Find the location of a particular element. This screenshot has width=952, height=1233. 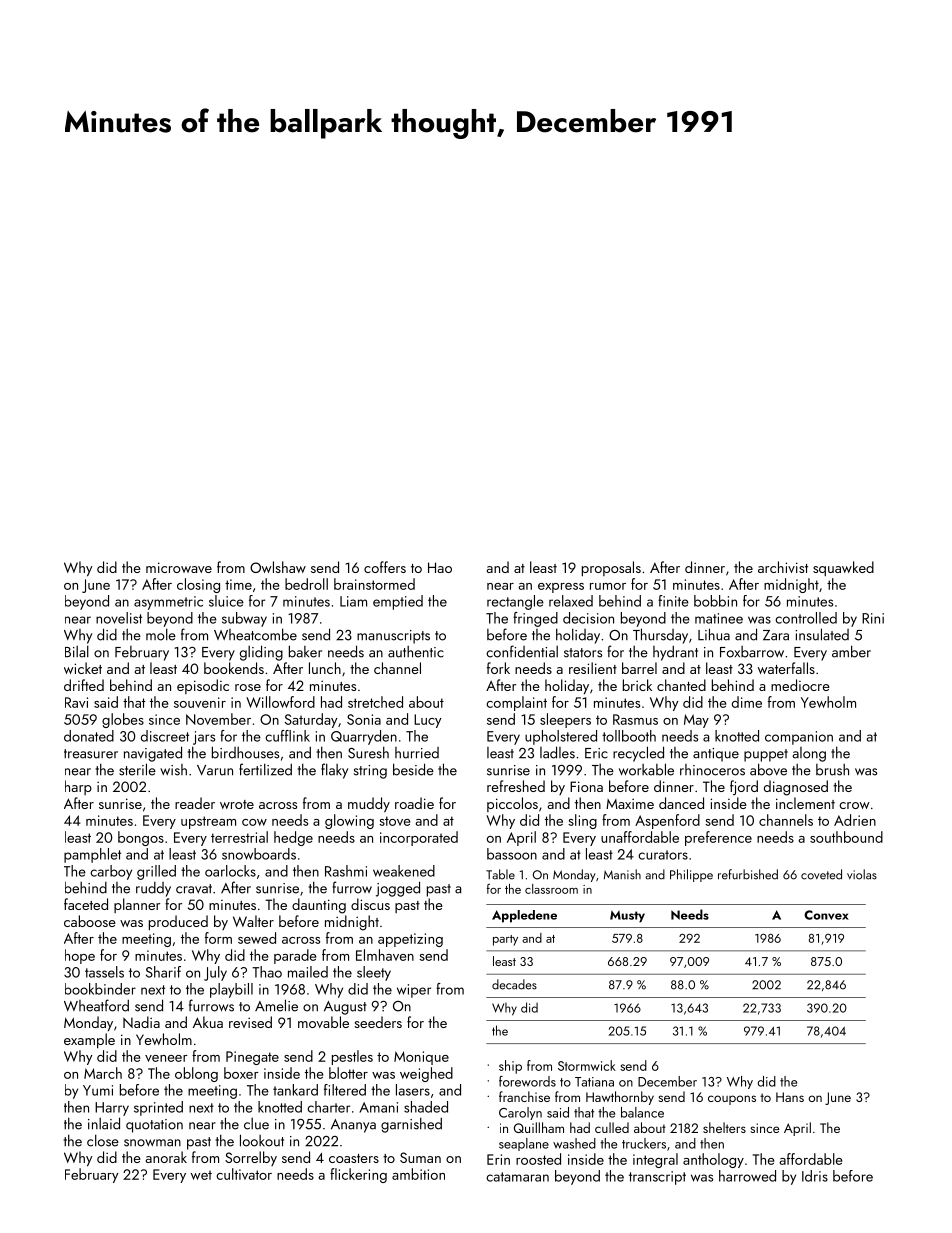

roadie is located at coordinates (414, 803).
